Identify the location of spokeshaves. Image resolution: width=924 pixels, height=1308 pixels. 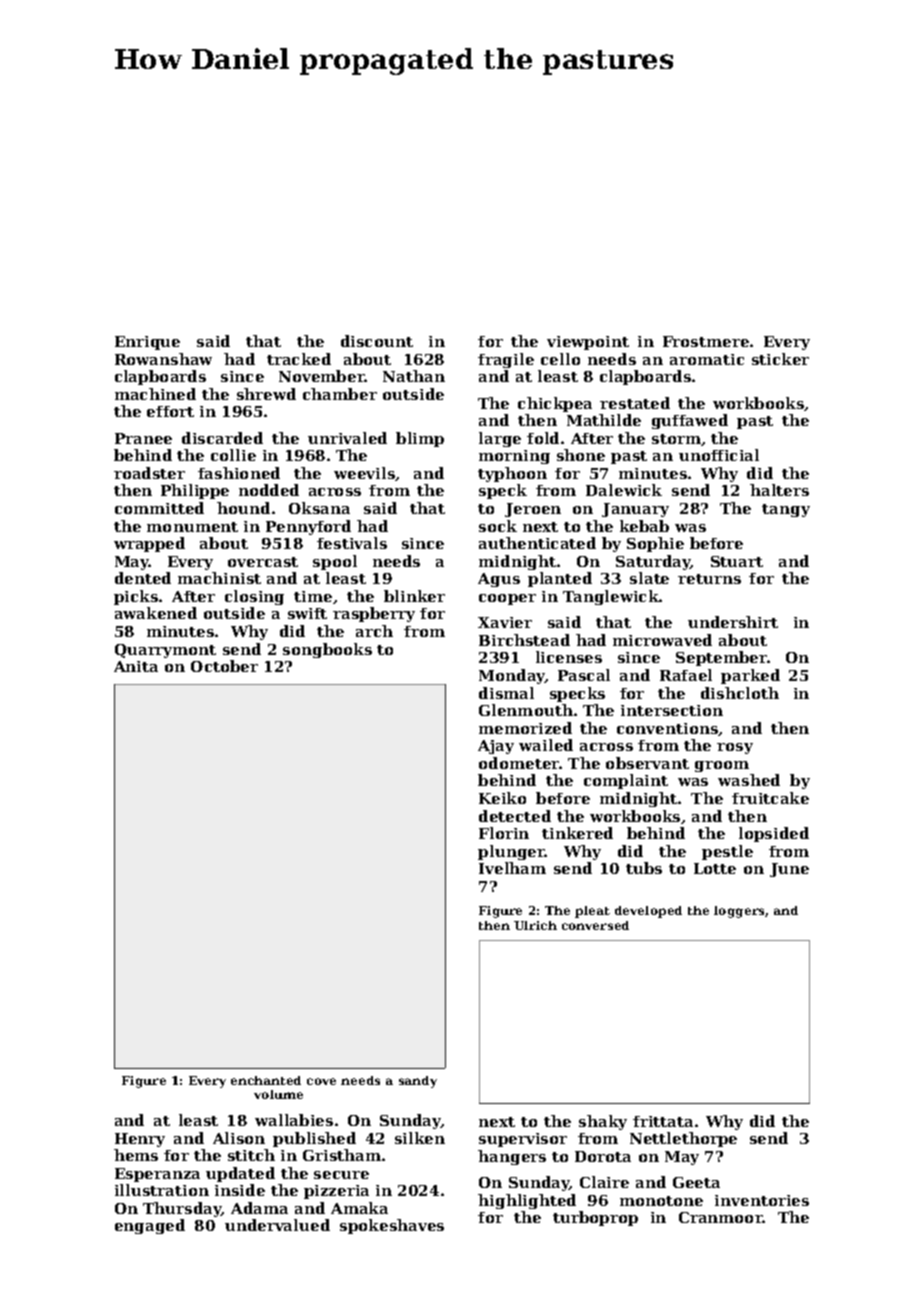
(392, 1226).
